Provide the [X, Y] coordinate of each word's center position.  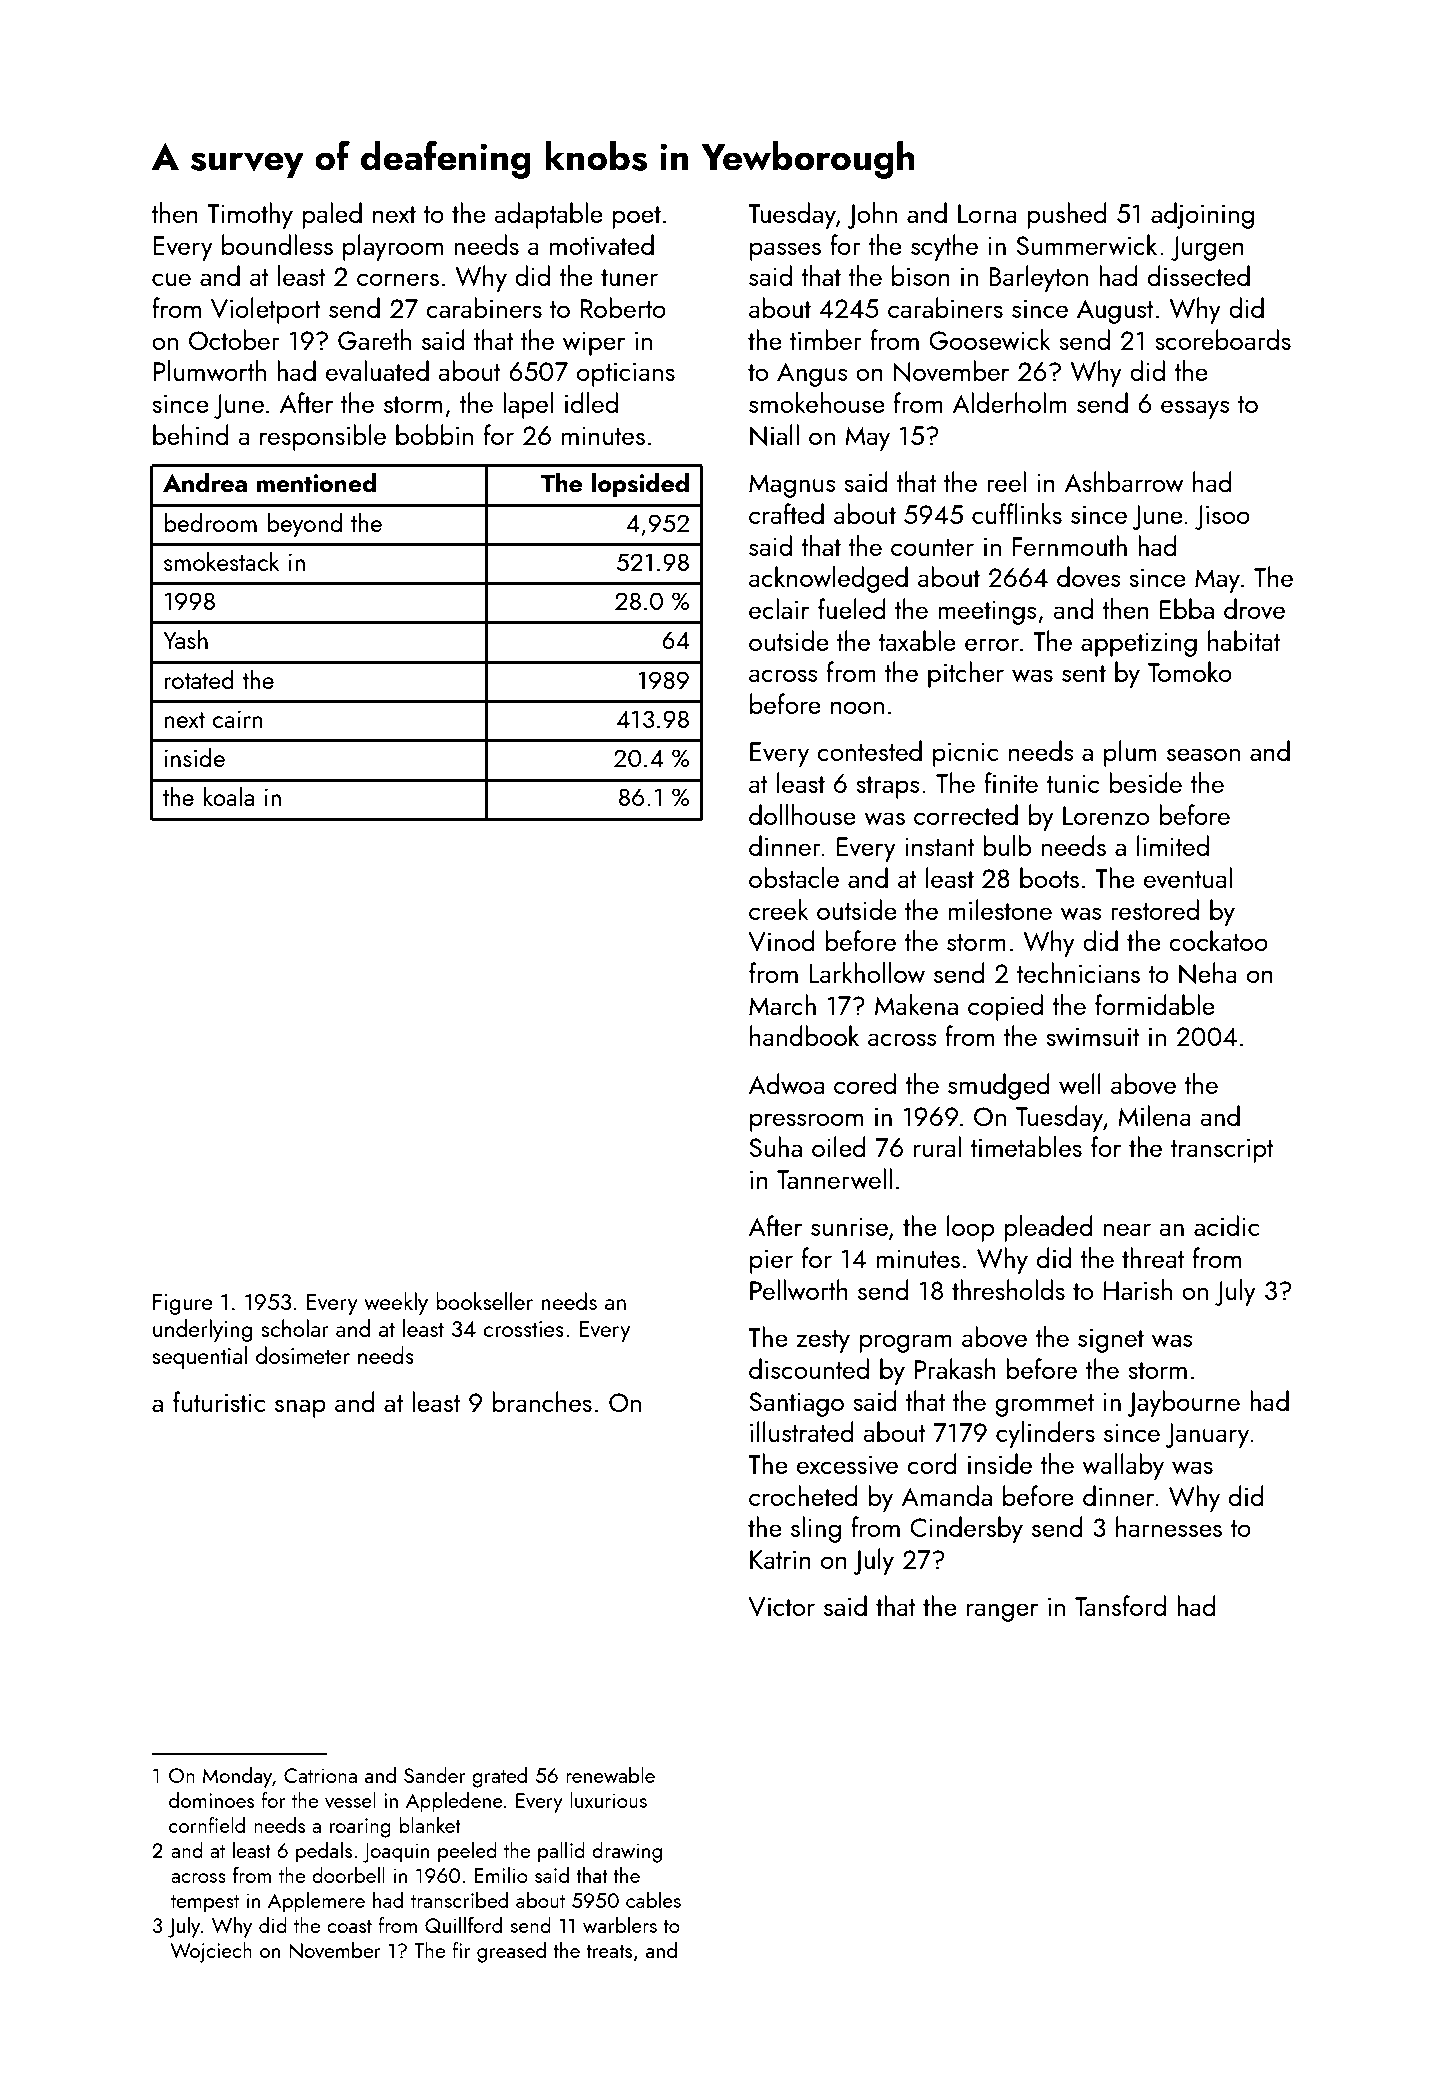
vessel [350, 1799]
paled [332, 215]
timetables [1026, 1146]
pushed [1067, 215]
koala [228, 796]
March [782, 1004]
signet [1111, 1340]
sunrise [849, 1226]
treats [609, 1951]
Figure [183, 1304]
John [872, 215]
